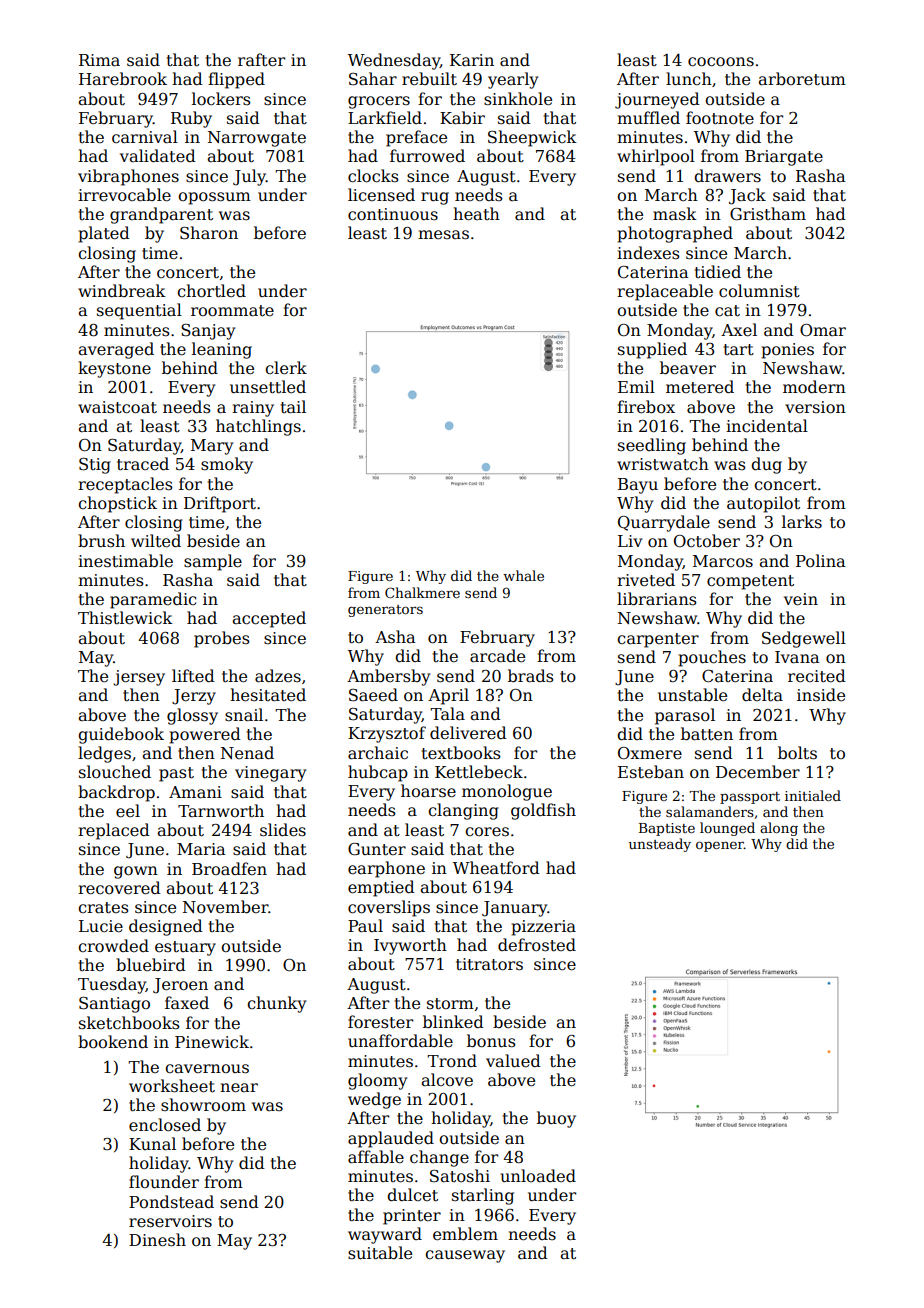 The width and height of the page is (924, 1308). Describe the element at coordinates (125, 485) in the page. I see `receptacles` at that location.
